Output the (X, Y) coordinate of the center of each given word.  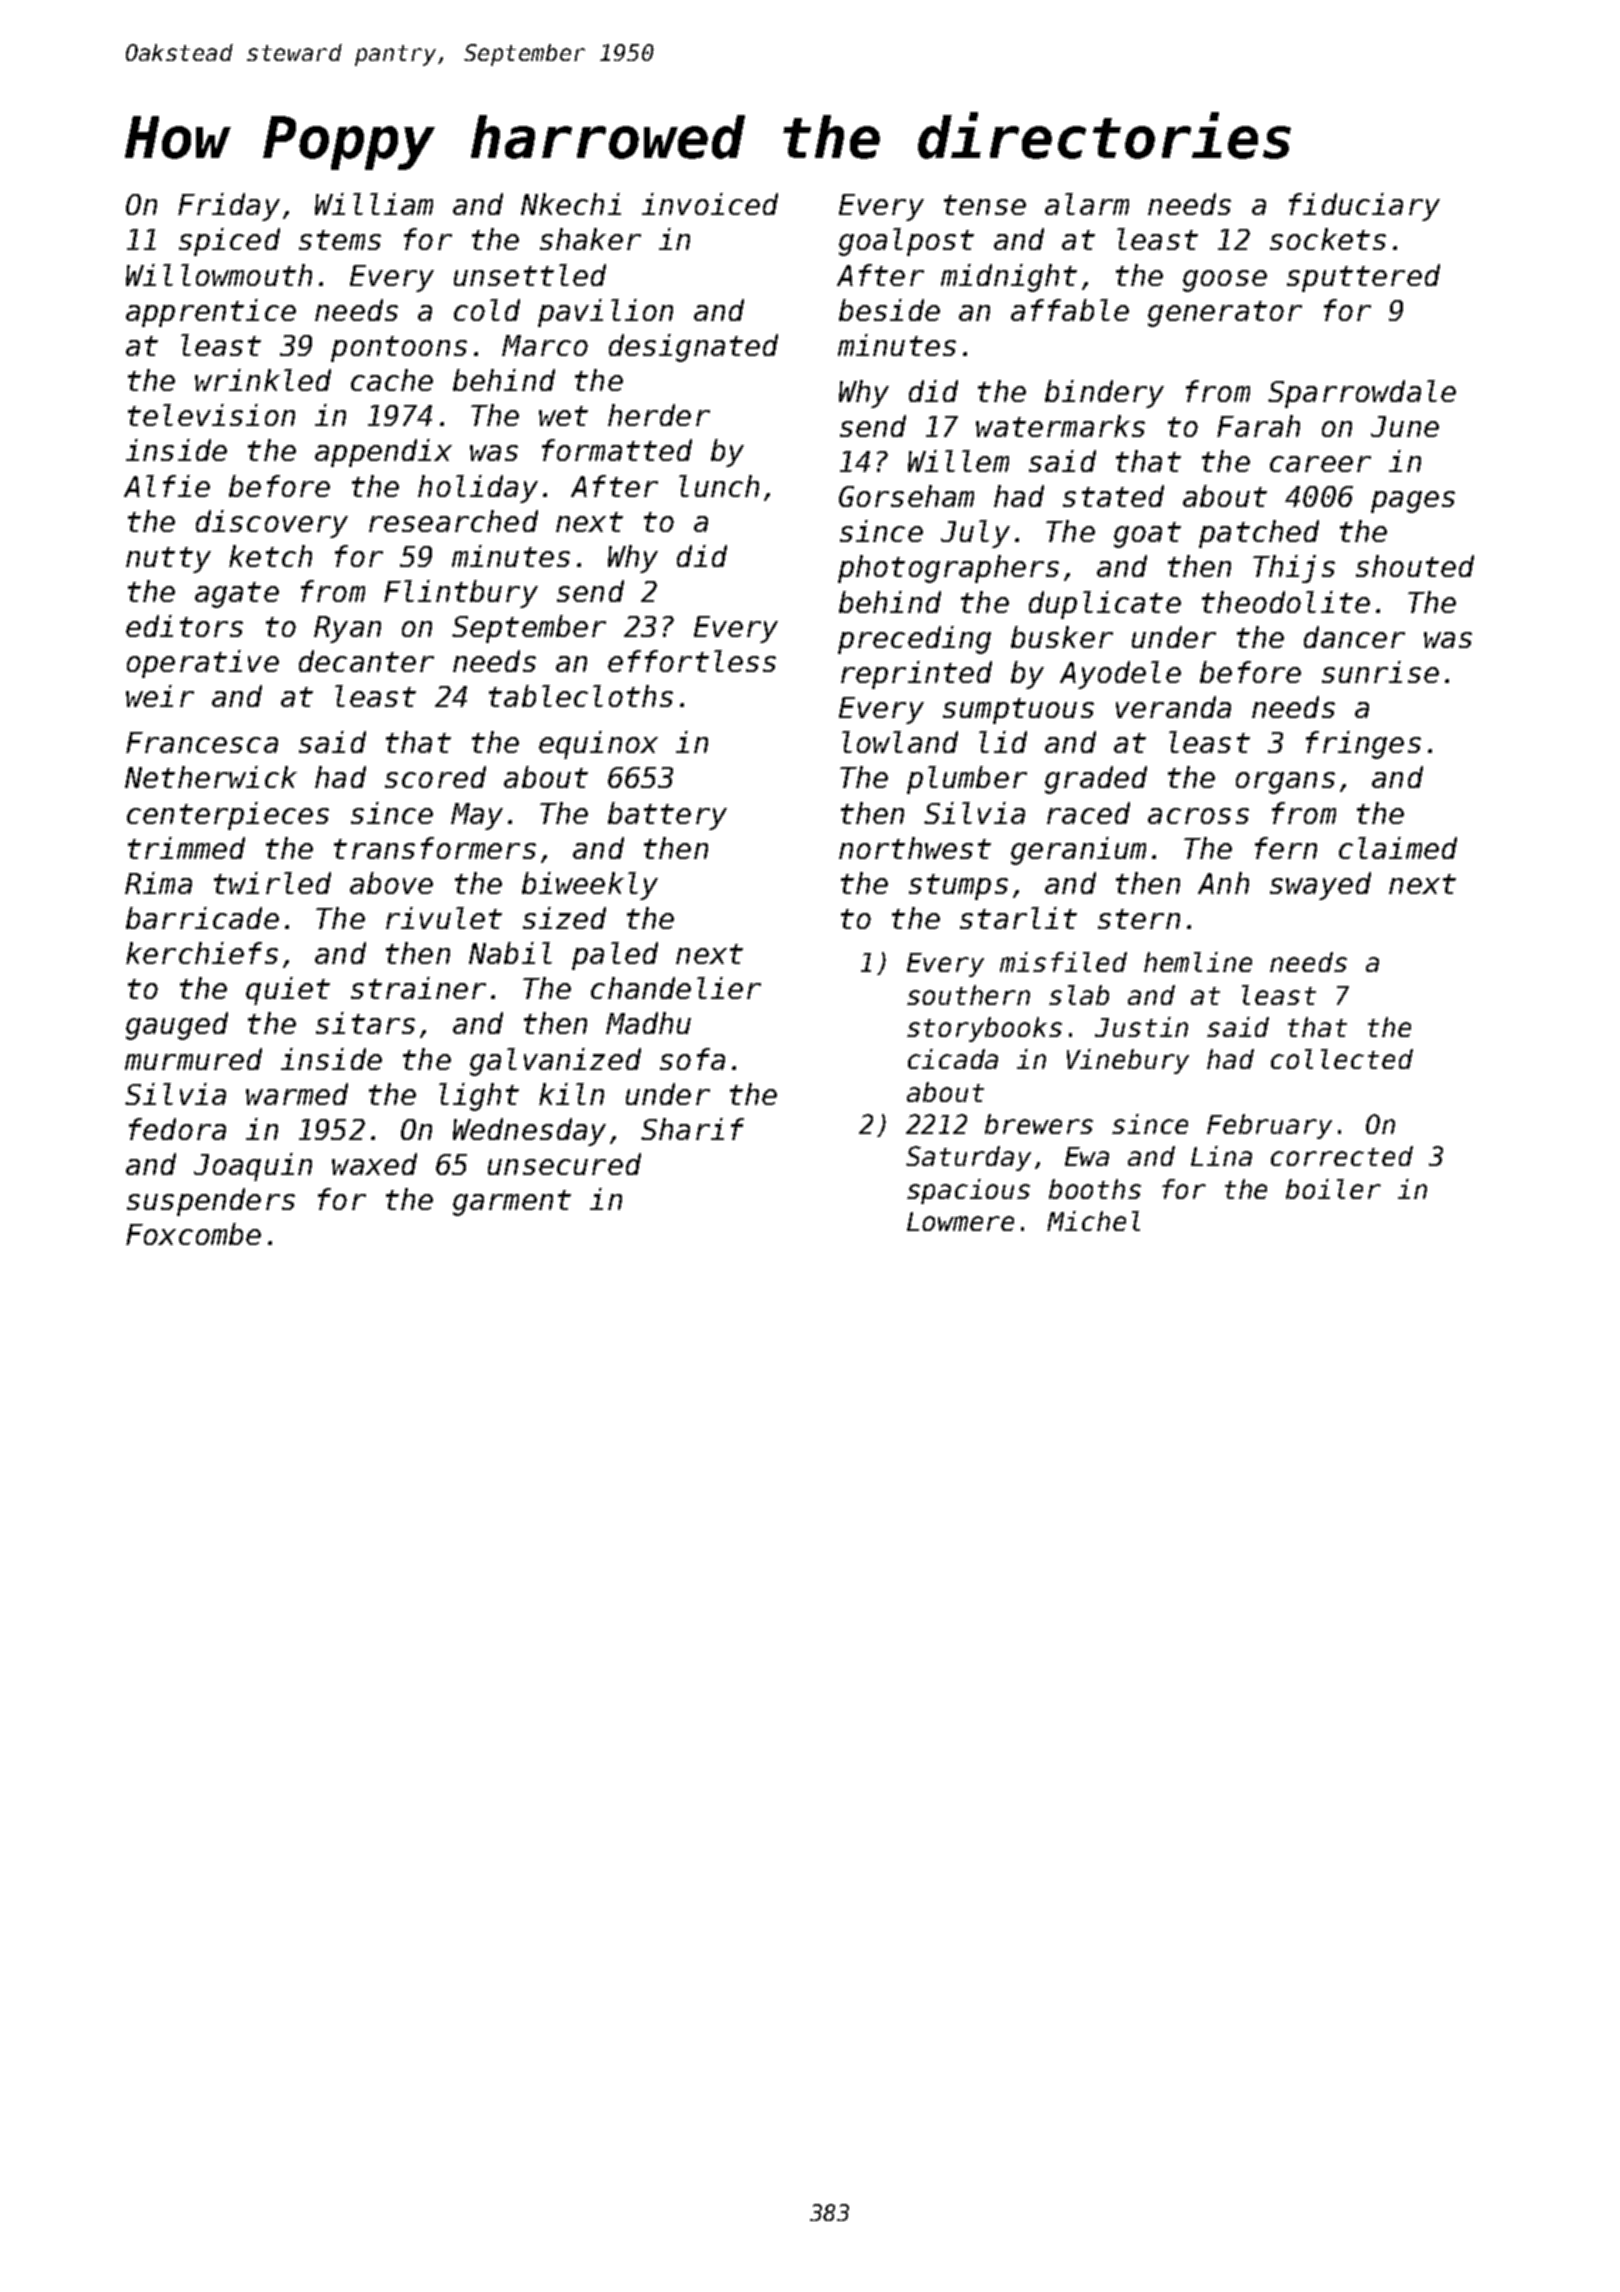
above (391, 883)
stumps (958, 887)
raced (1088, 813)
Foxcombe (193, 1234)
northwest (915, 848)
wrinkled (263, 380)
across (1198, 816)
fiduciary (1364, 207)
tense (985, 205)
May (477, 816)
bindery (1104, 394)
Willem (958, 461)
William (374, 204)
